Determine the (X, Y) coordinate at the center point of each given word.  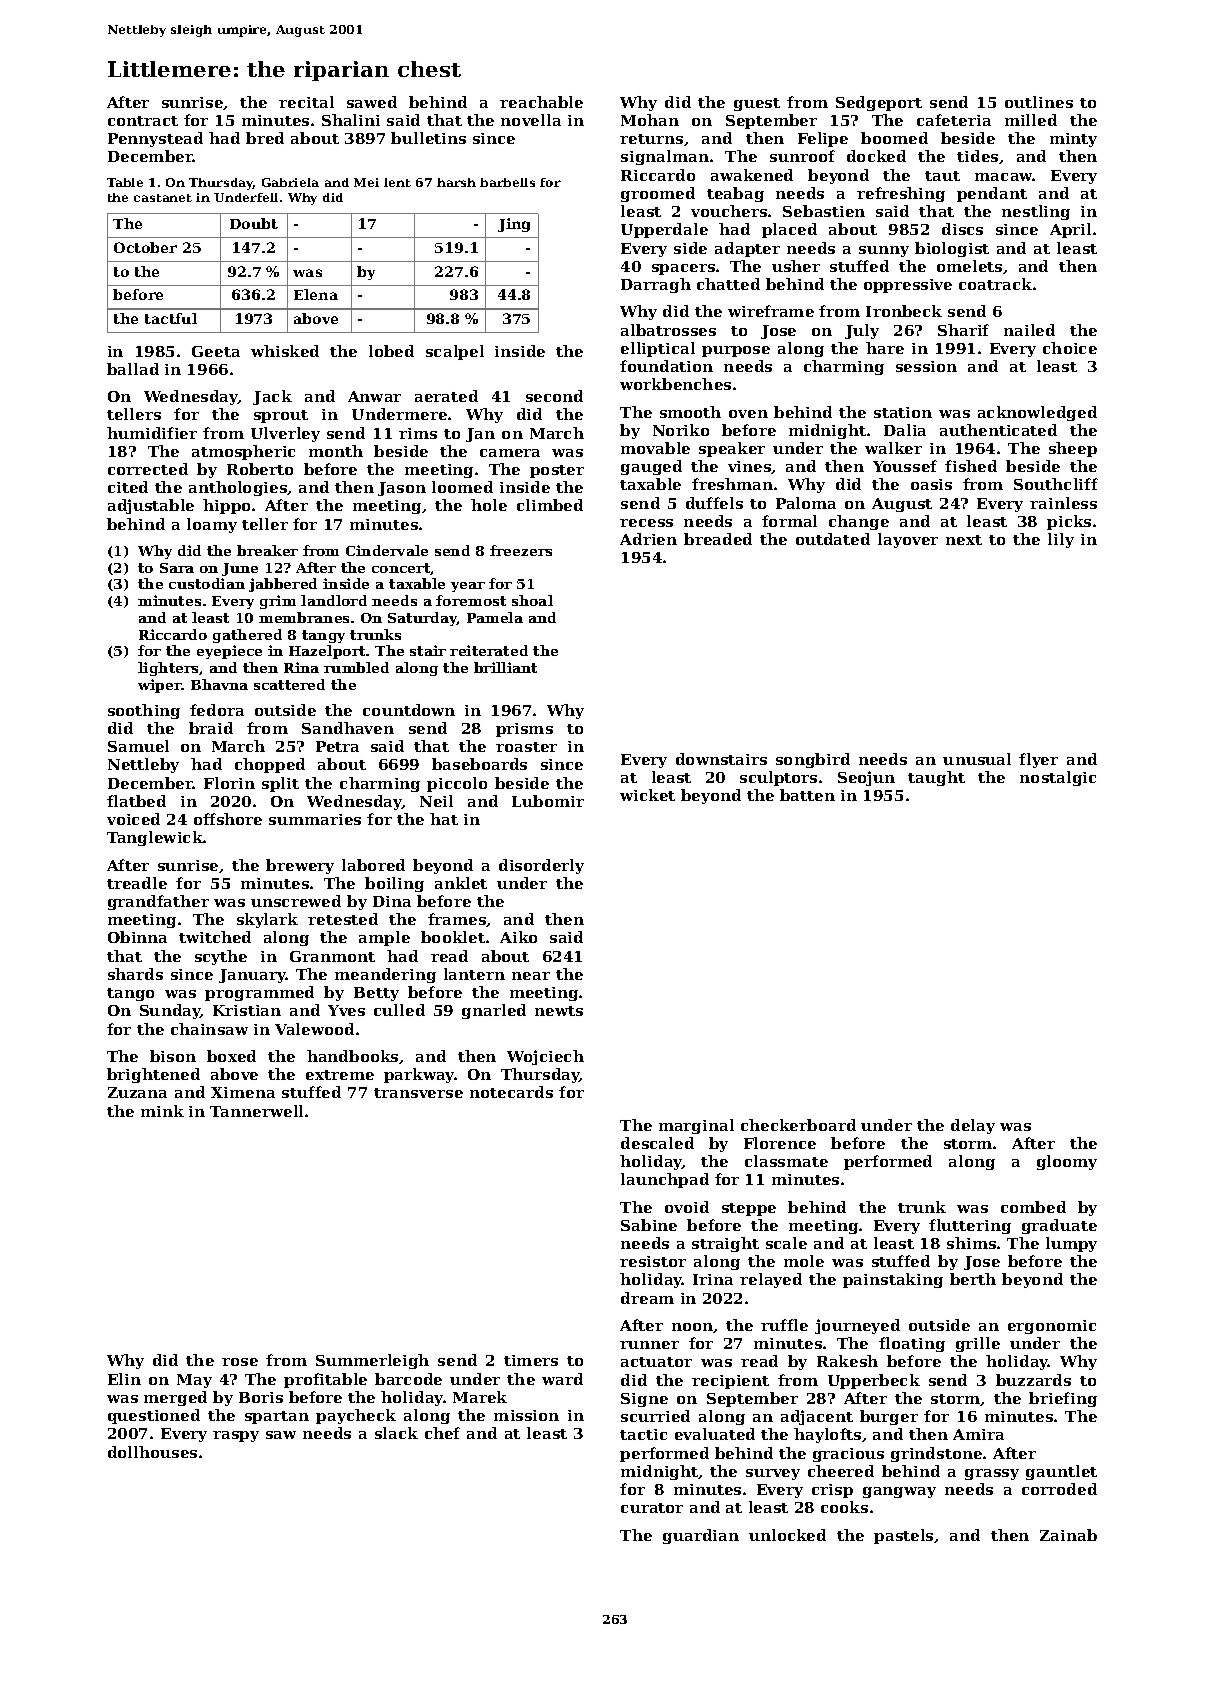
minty (1073, 140)
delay (973, 1126)
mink (162, 1111)
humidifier (152, 433)
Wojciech (545, 1057)
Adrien (648, 539)
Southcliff (1056, 484)
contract (143, 121)
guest (757, 104)
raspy (236, 1436)
